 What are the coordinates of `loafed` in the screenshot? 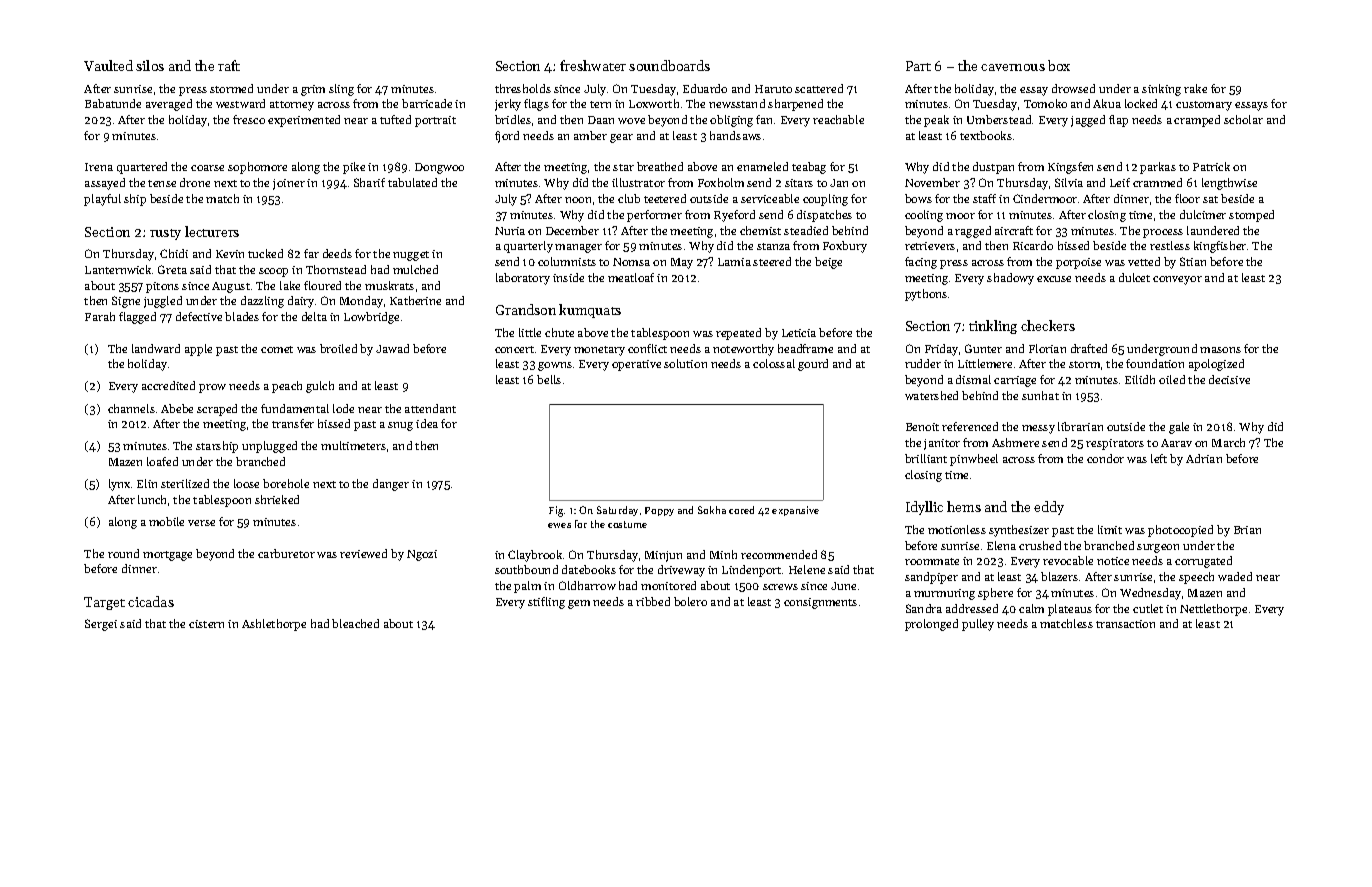 It's located at (162, 461).
